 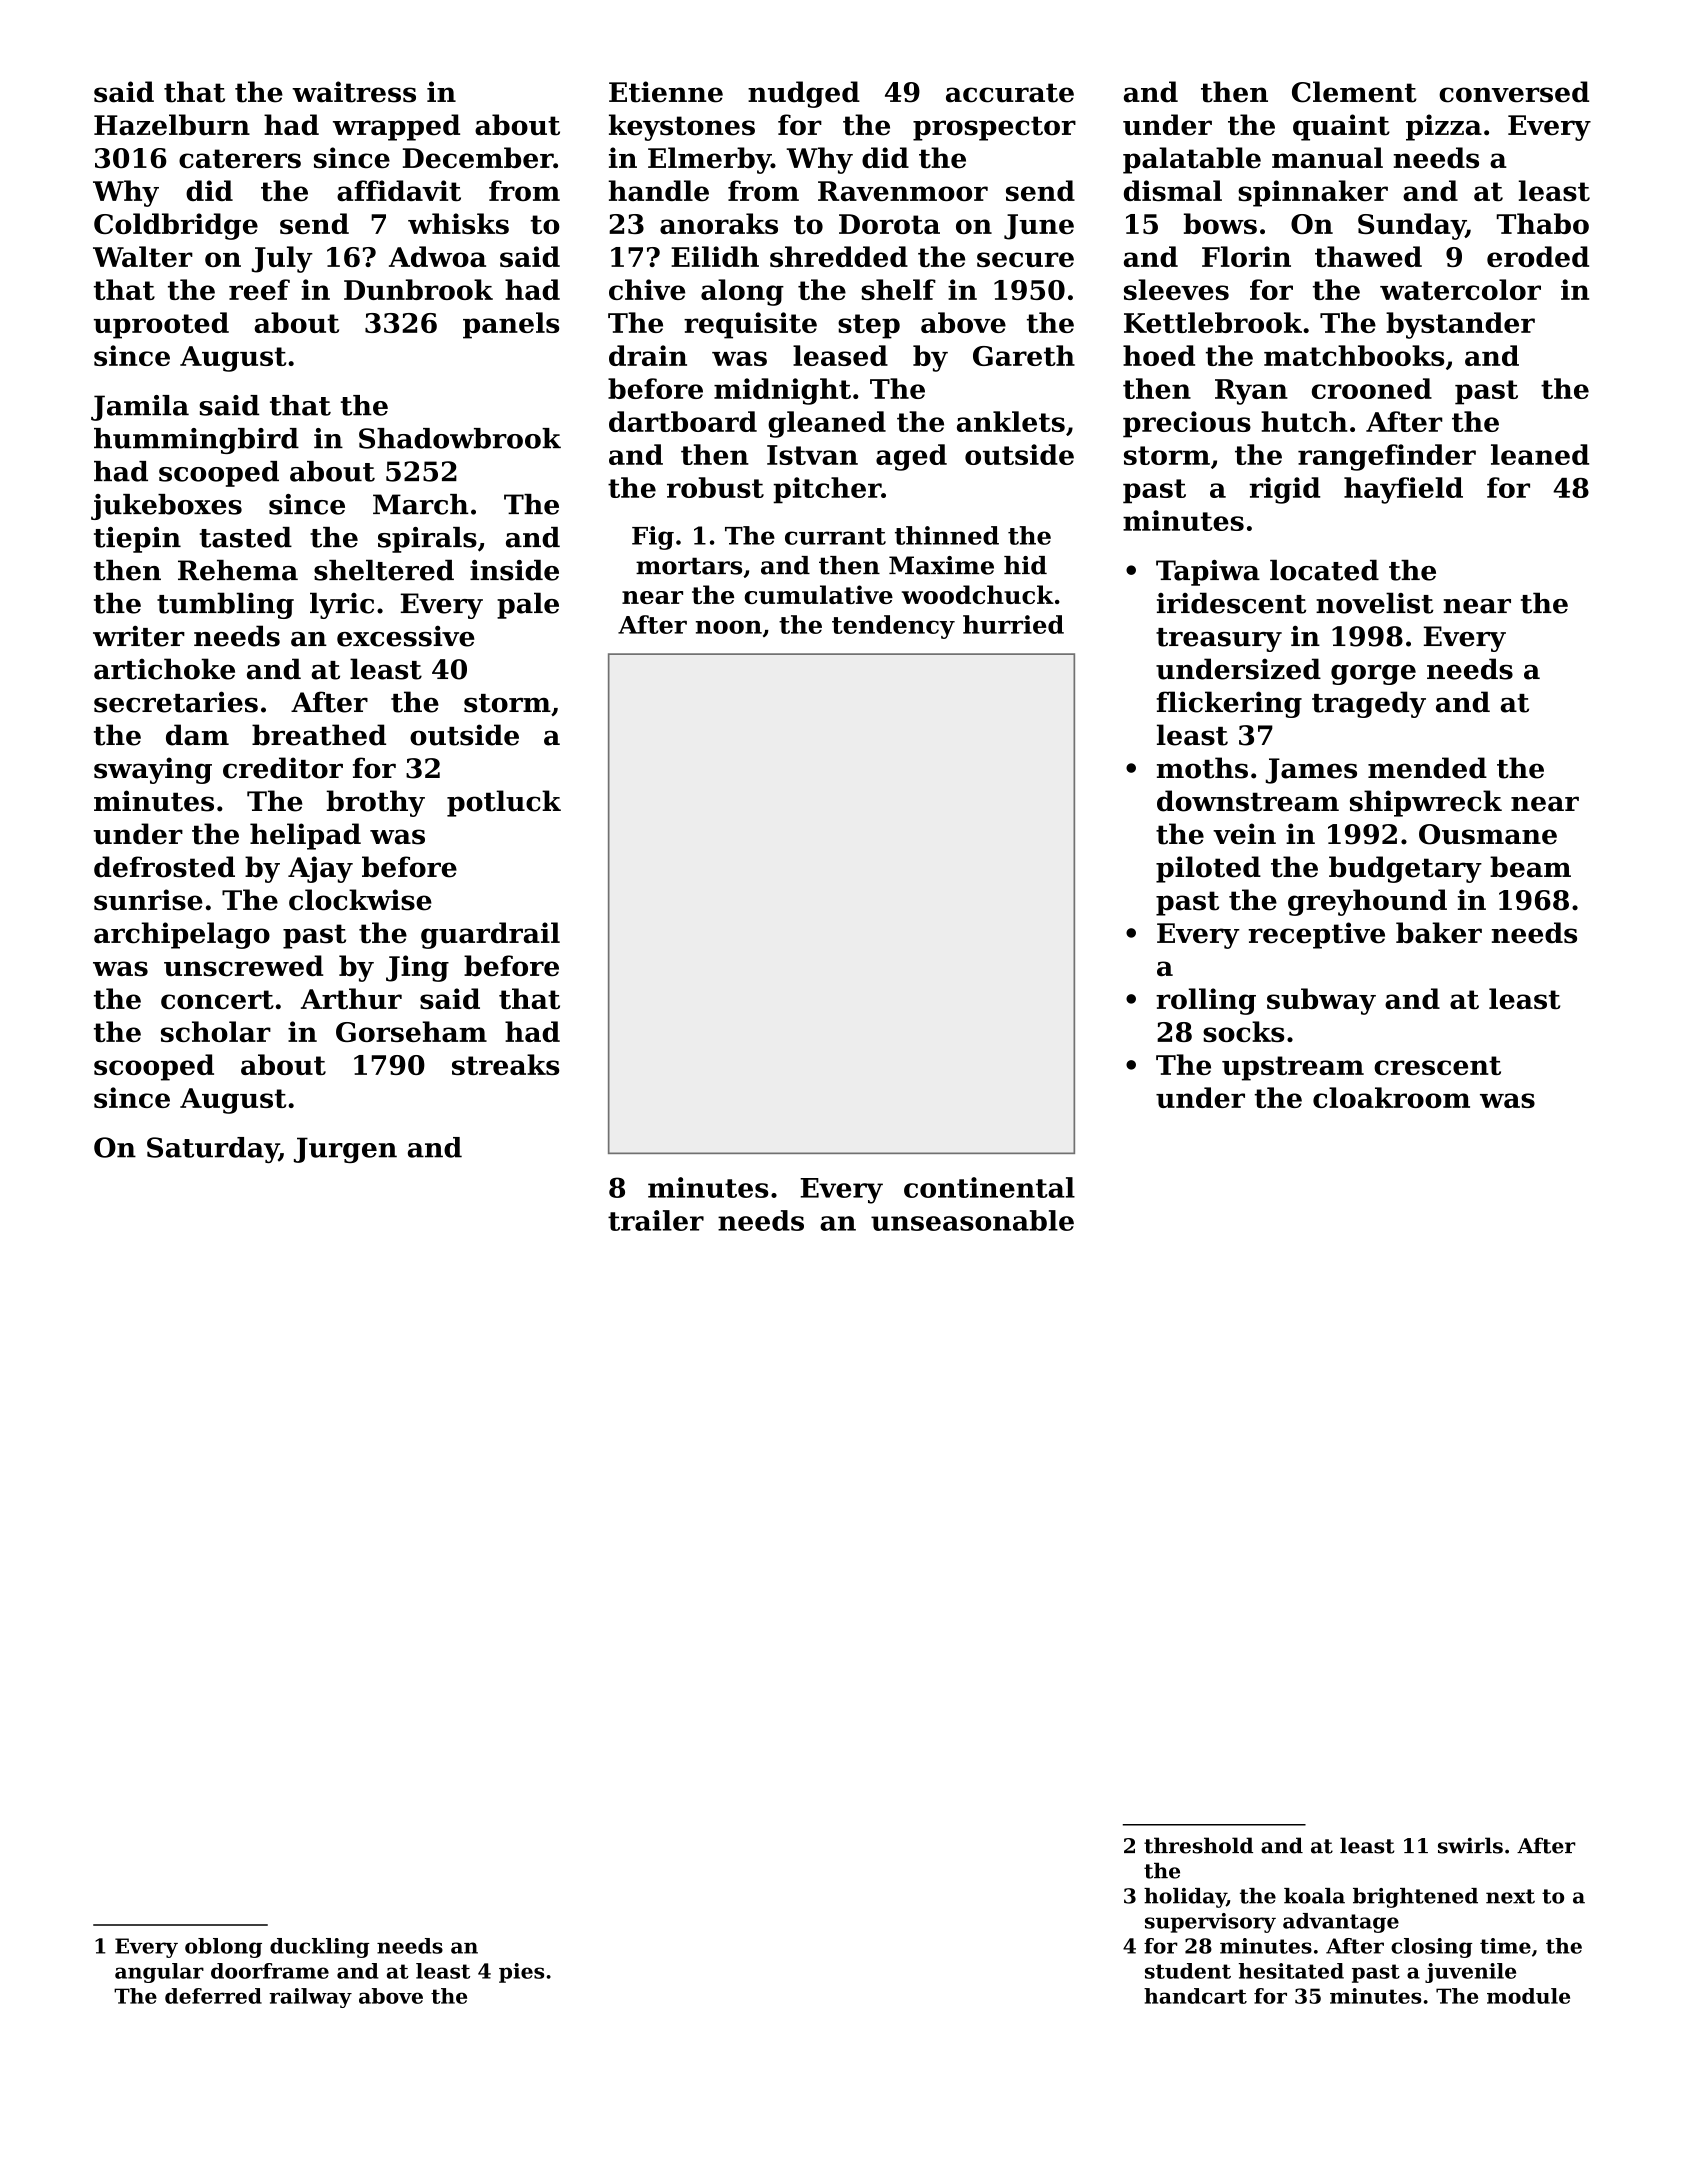 I want to click on Dunbrook, so click(x=418, y=289).
